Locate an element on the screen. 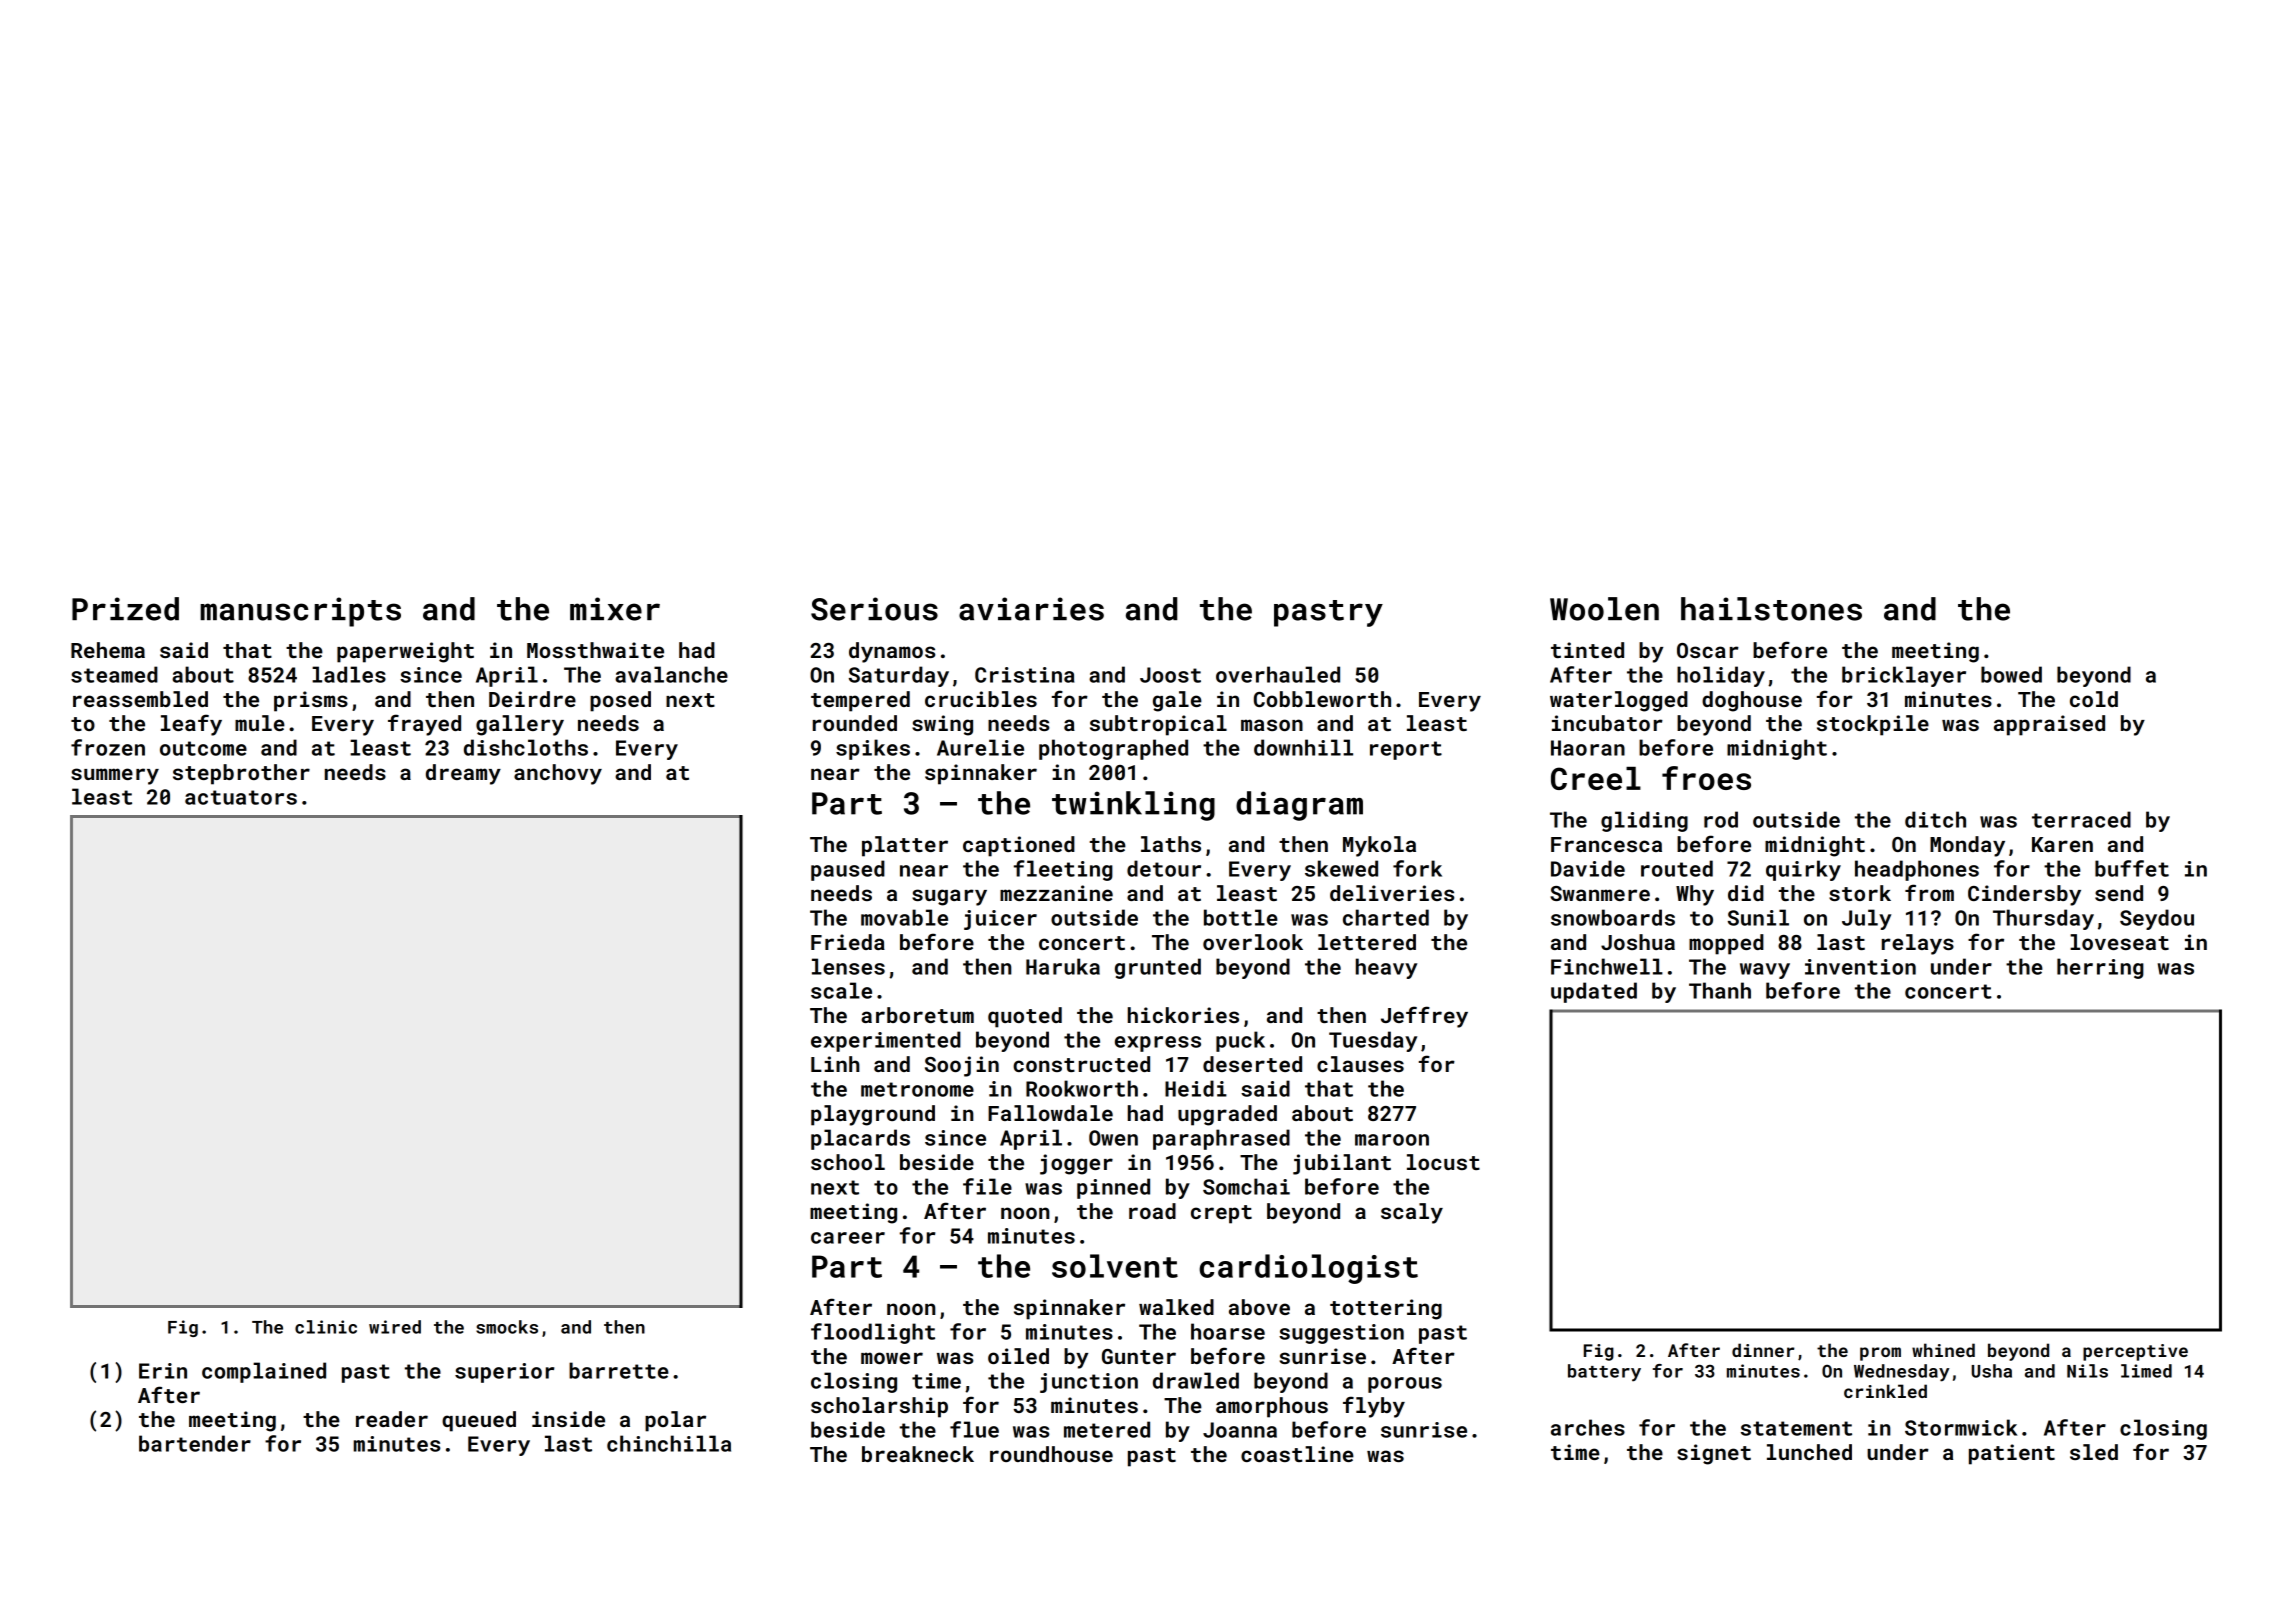 Image resolution: width=2292 pixels, height=1620 pixels. pinned is located at coordinates (1113, 1188).
